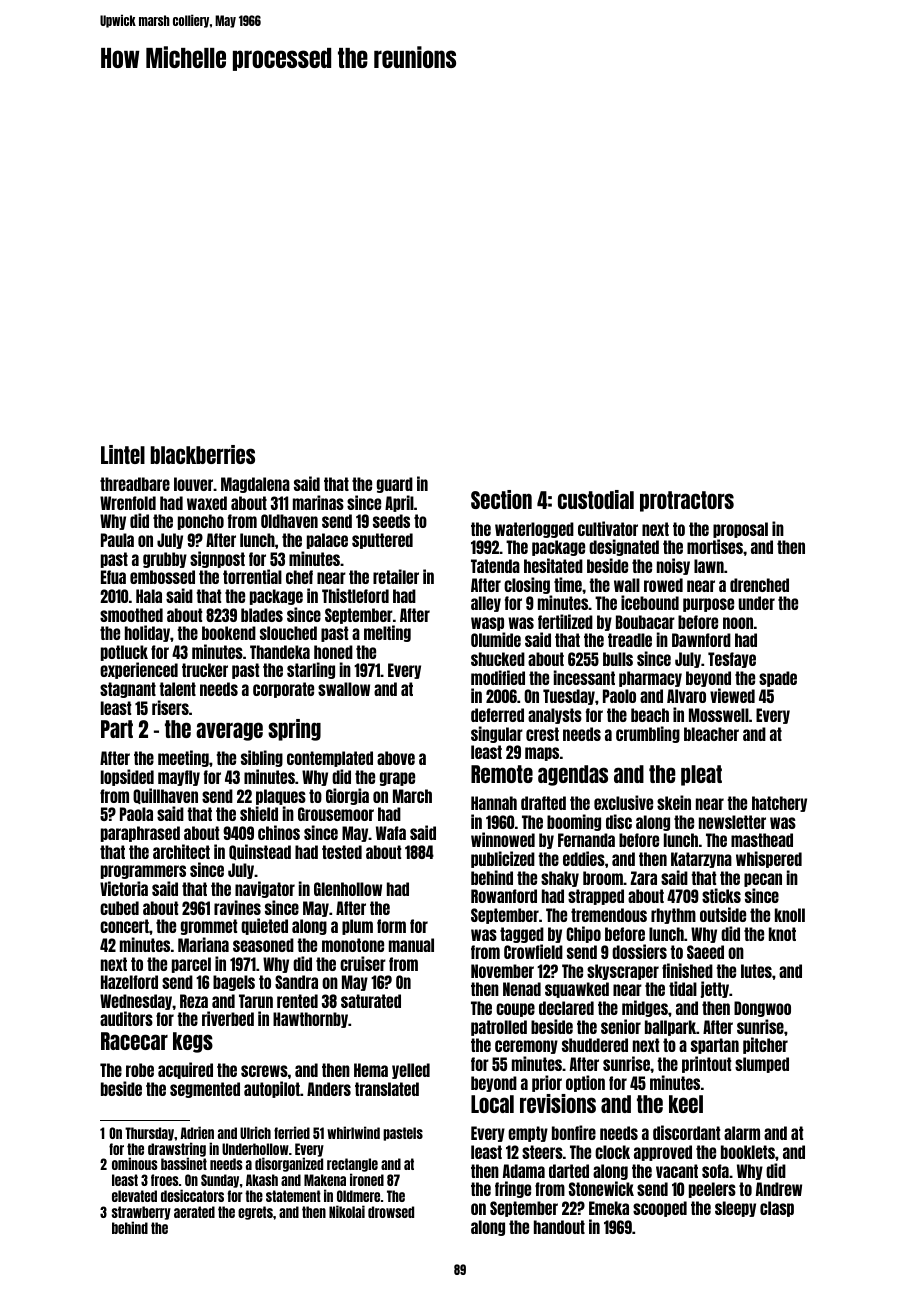 This screenshot has height=1316, width=908. What do you see at coordinates (255, 485) in the screenshot?
I see `Magdalena` at bounding box center [255, 485].
